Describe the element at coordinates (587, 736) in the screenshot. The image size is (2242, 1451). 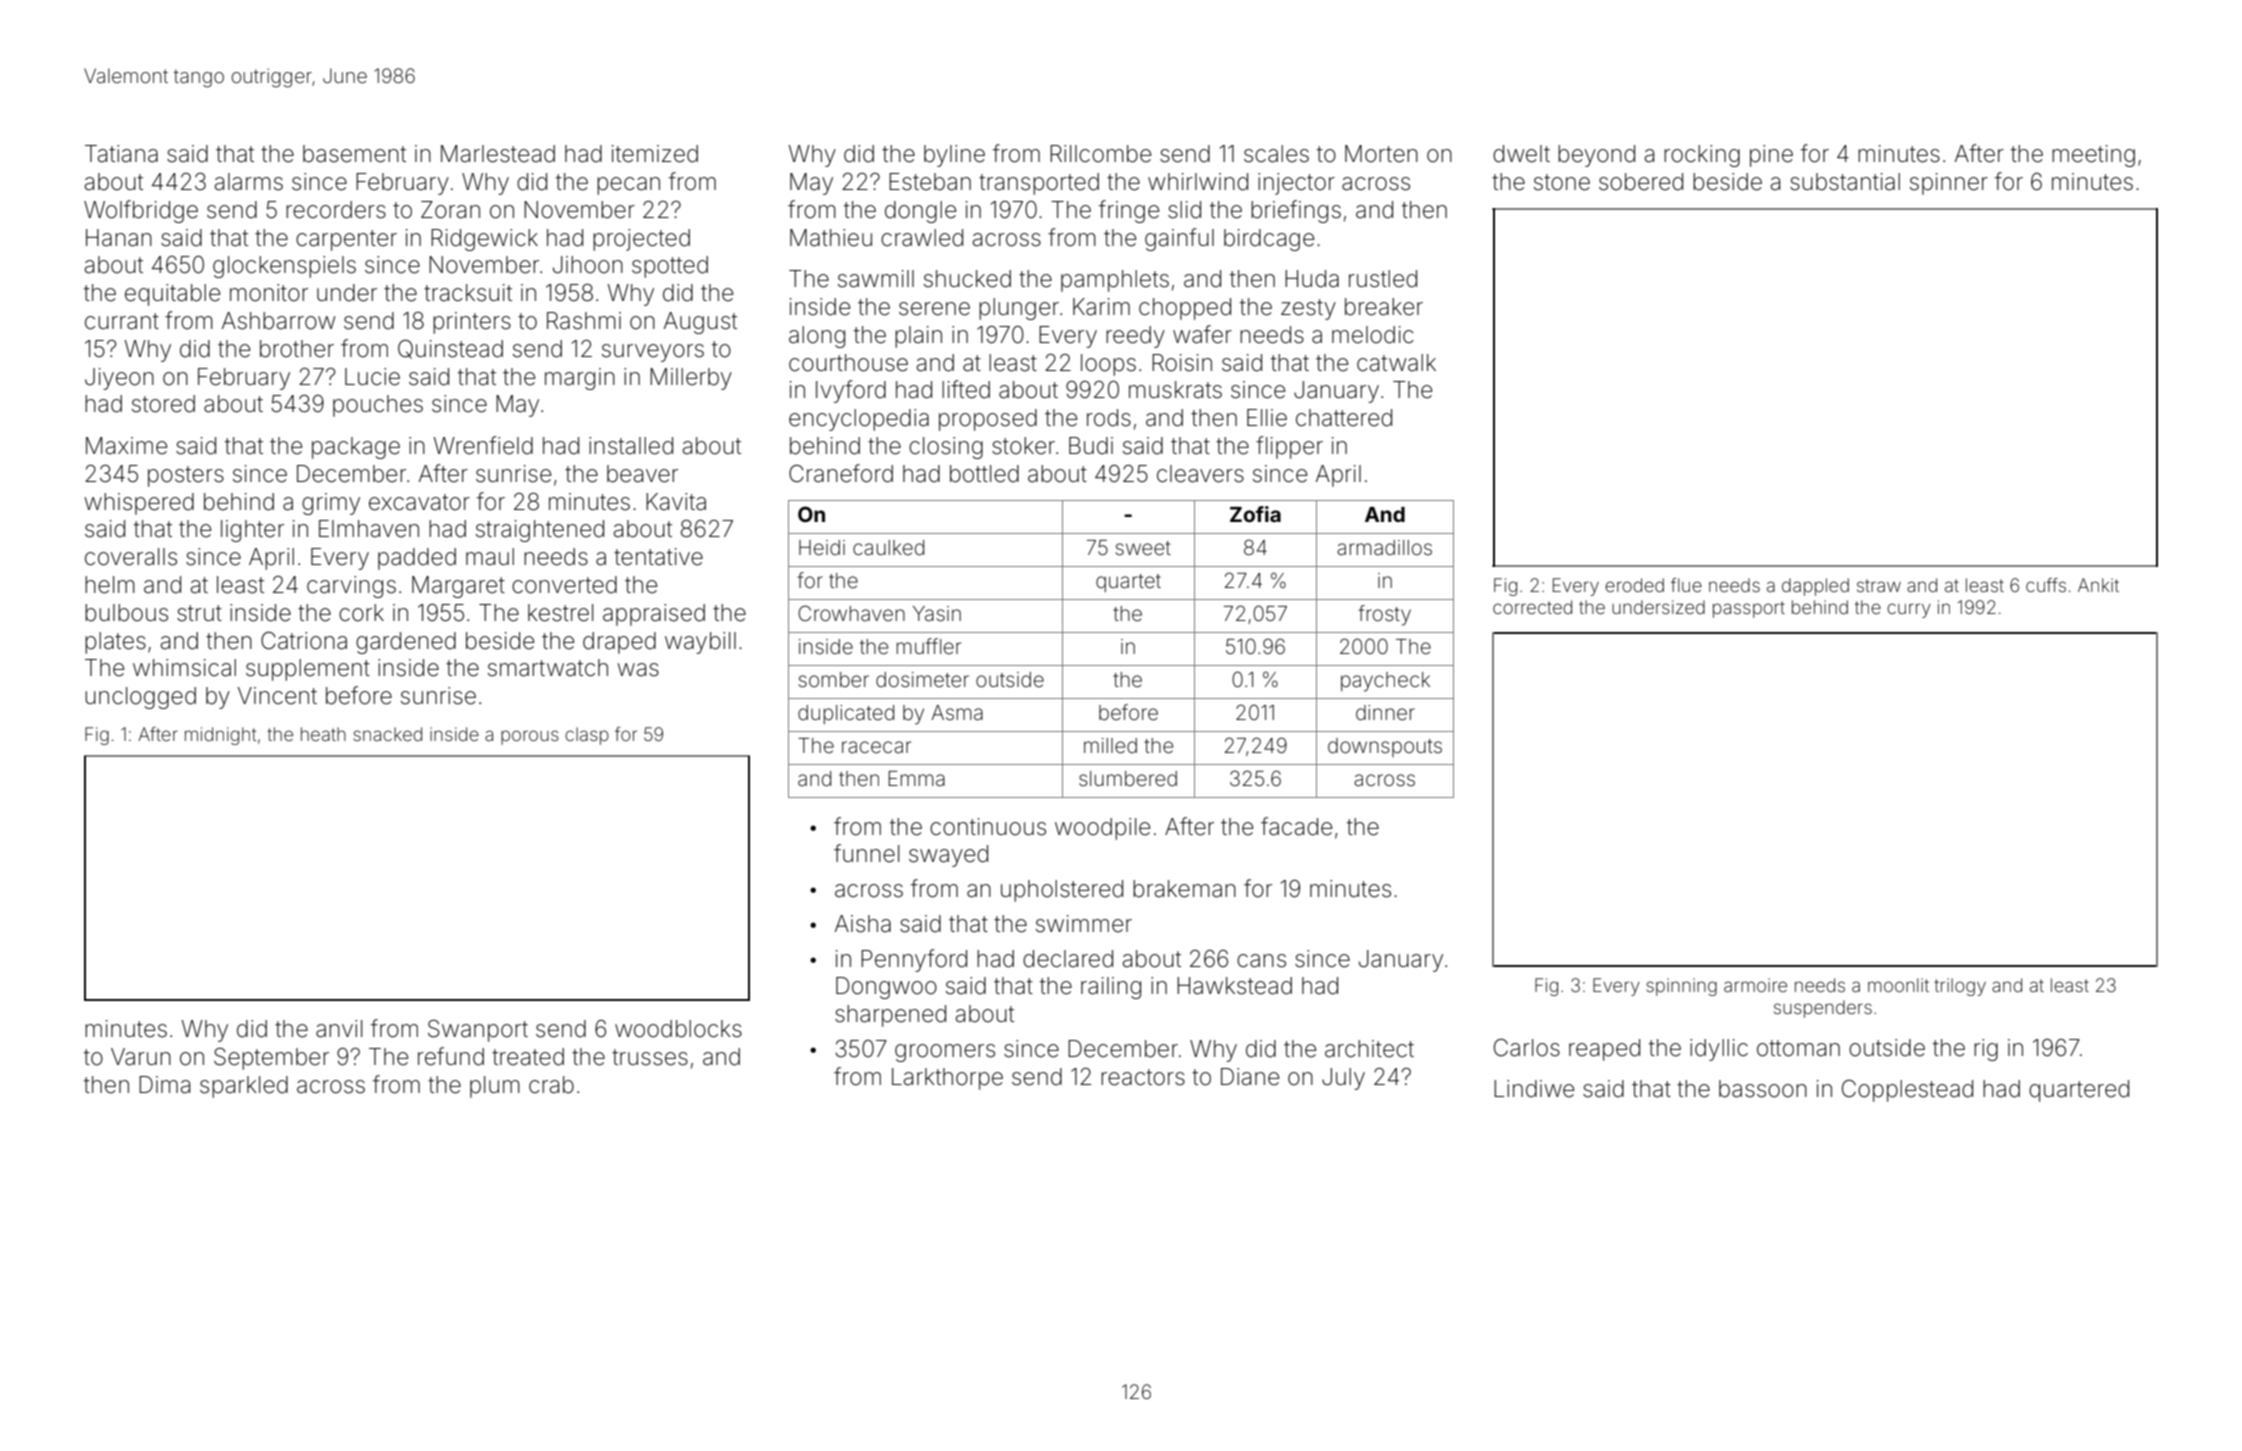
I see `clasp` at that location.
